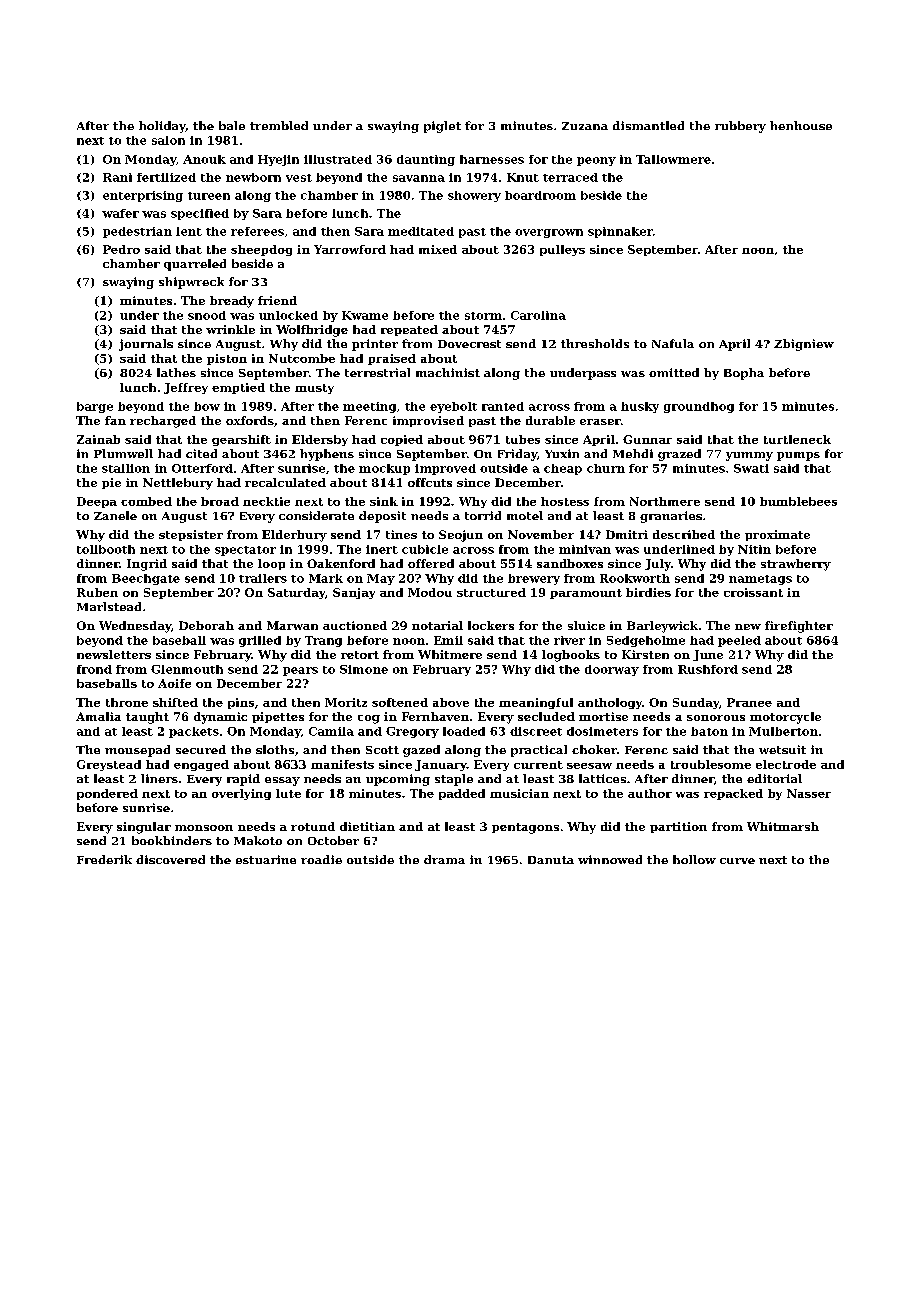  What do you see at coordinates (801, 125) in the screenshot?
I see `henhouse` at bounding box center [801, 125].
